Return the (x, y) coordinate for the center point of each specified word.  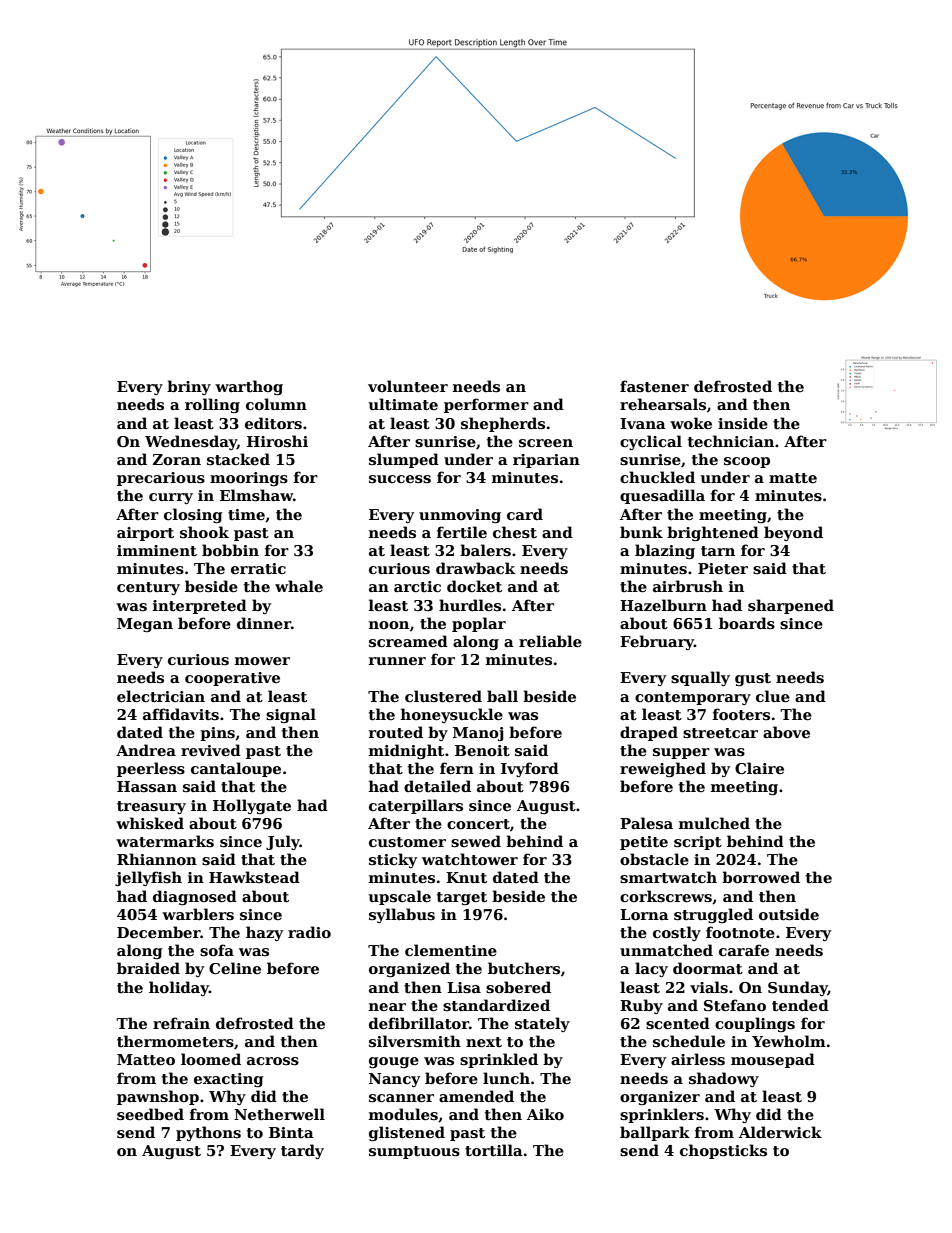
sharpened (791, 606)
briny (189, 387)
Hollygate (252, 806)
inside (743, 423)
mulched (714, 823)
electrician (161, 696)
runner (397, 661)
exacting (228, 1080)
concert (478, 824)
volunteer (408, 386)
